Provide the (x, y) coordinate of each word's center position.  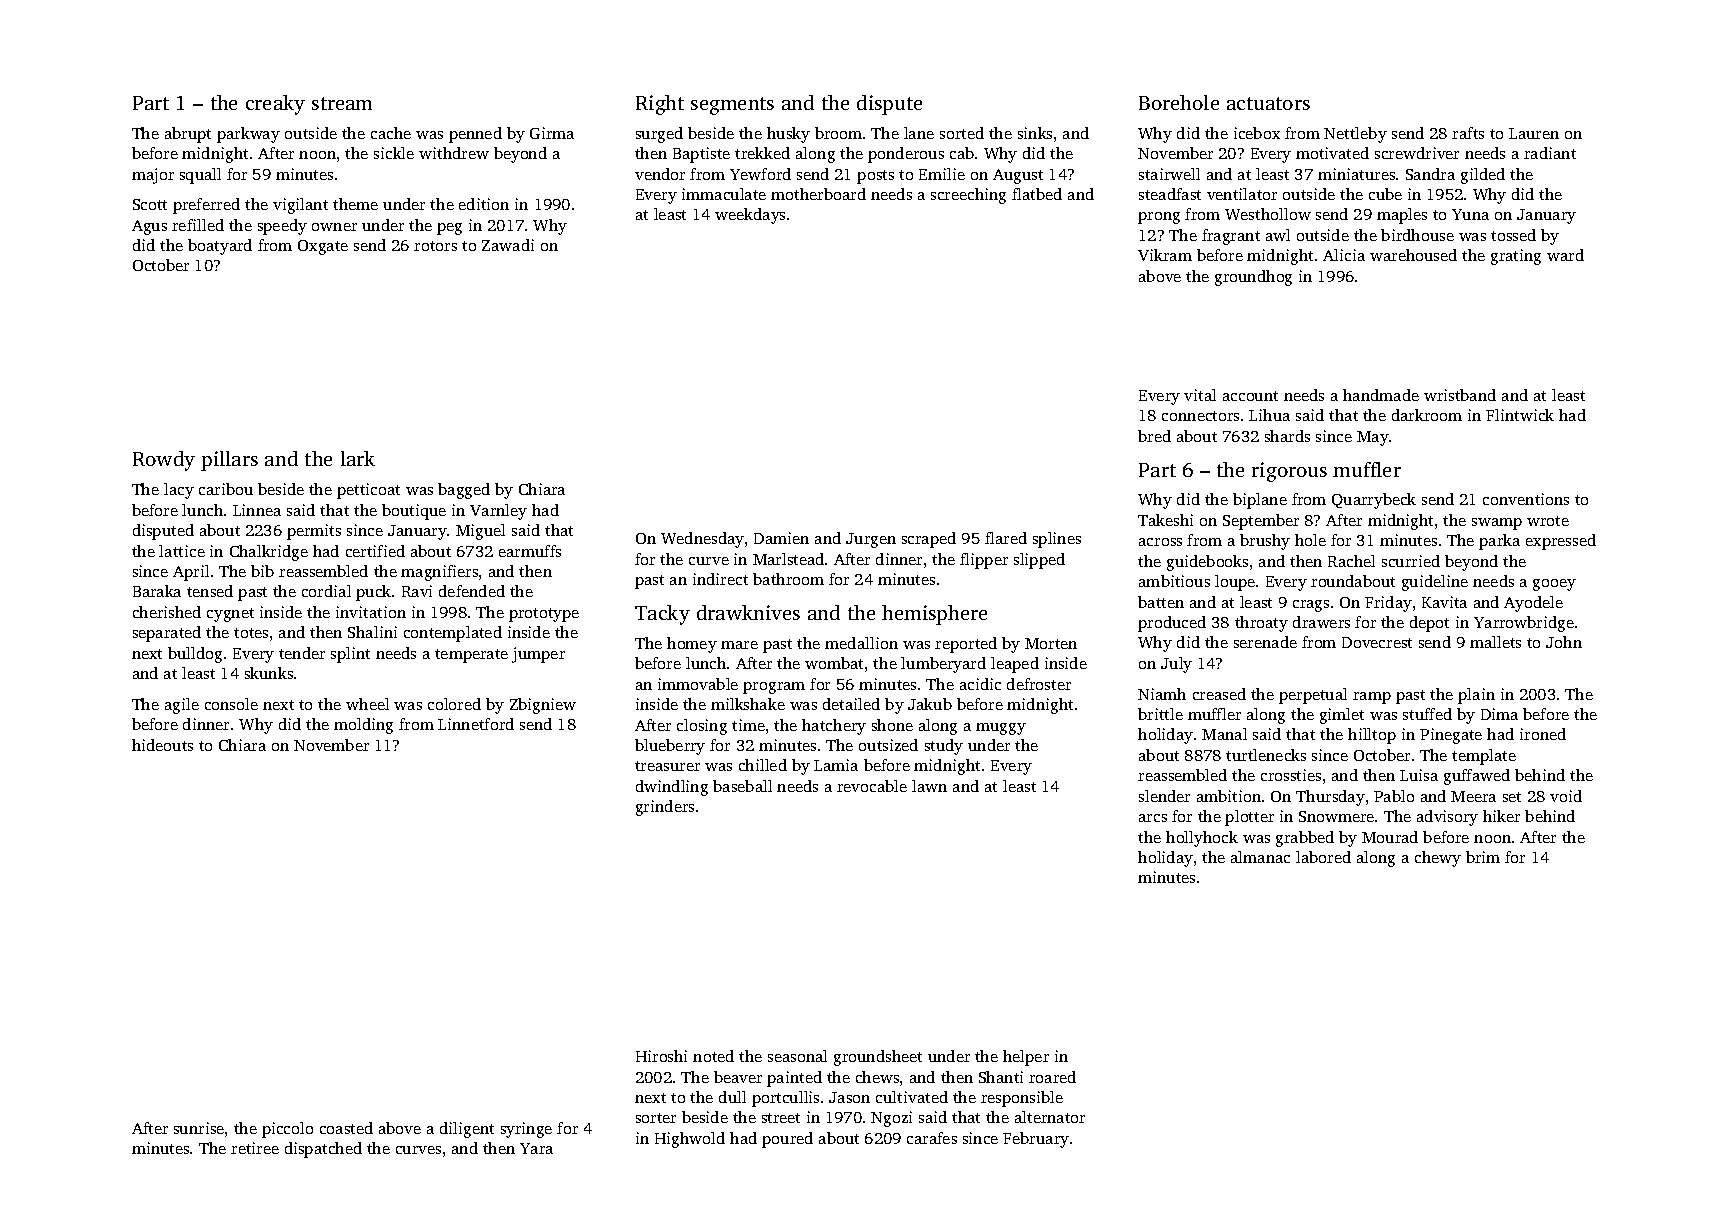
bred (1154, 436)
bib (262, 571)
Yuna (1470, 214)
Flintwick (1520, 415)
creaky (275, 105)
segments (732, 106)
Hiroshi (661, 1056)
